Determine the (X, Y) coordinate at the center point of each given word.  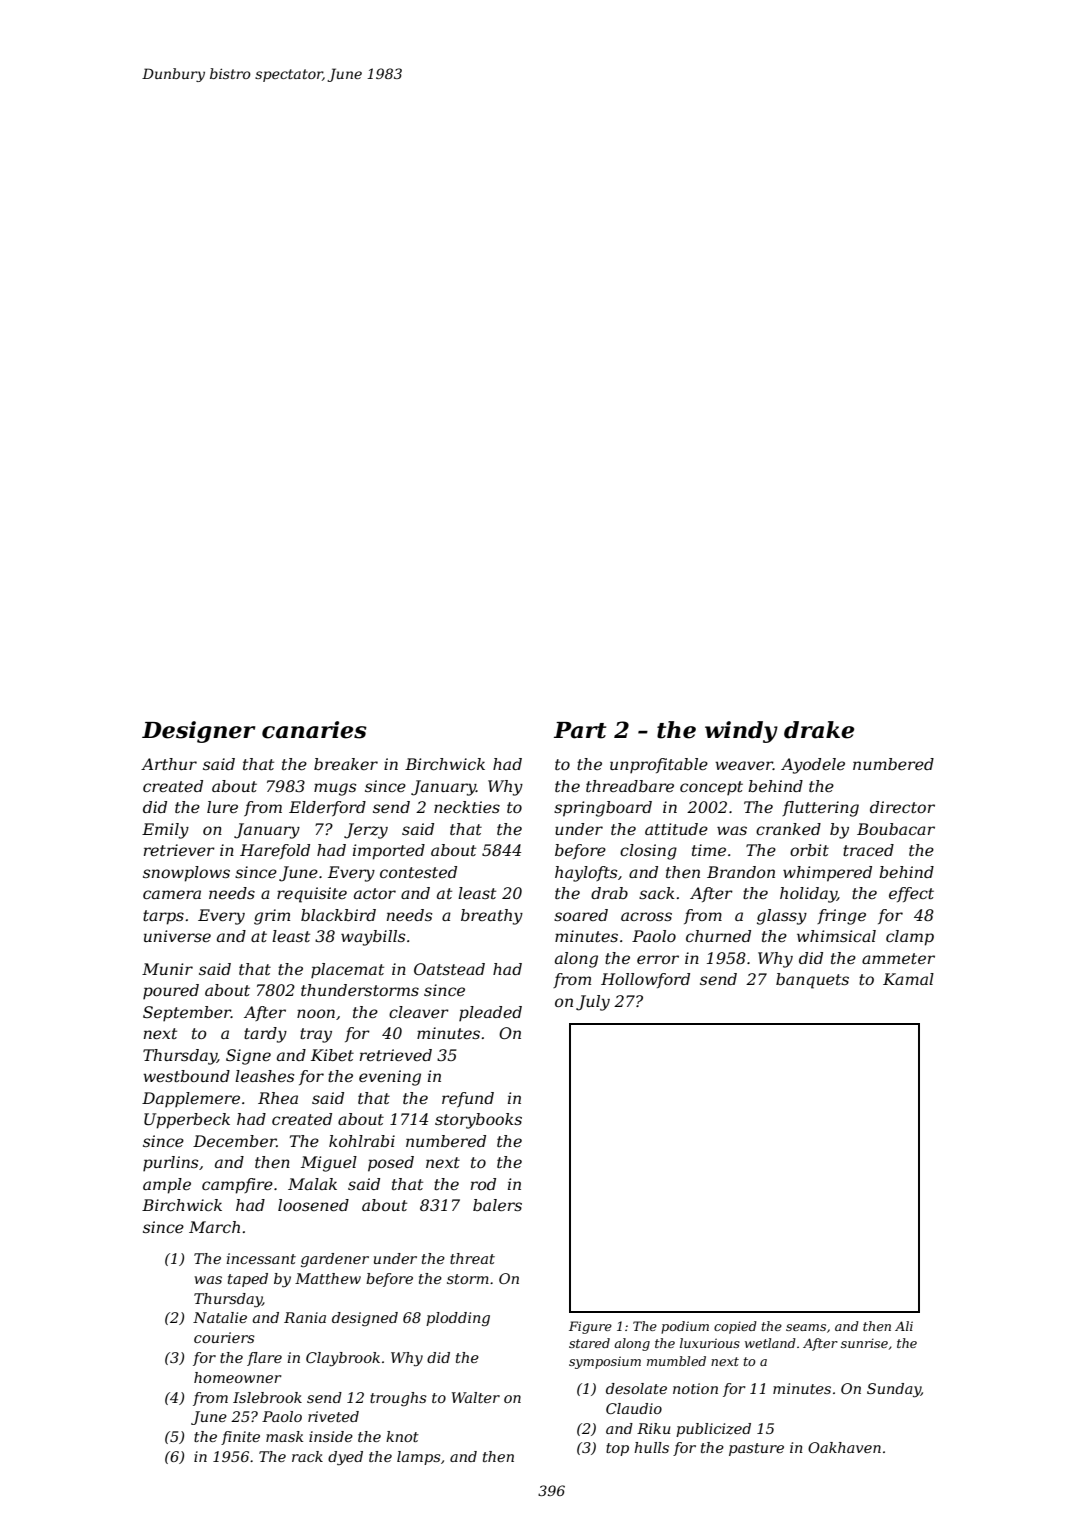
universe (177, 936)
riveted (333, 1416)
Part (580, 730)
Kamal (908, 979)
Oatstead (449, 969)
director (902, 807)
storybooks (478, 1121)
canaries (314, 730)
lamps (419, 1458)
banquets (812, 981)
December (235, 1141)
